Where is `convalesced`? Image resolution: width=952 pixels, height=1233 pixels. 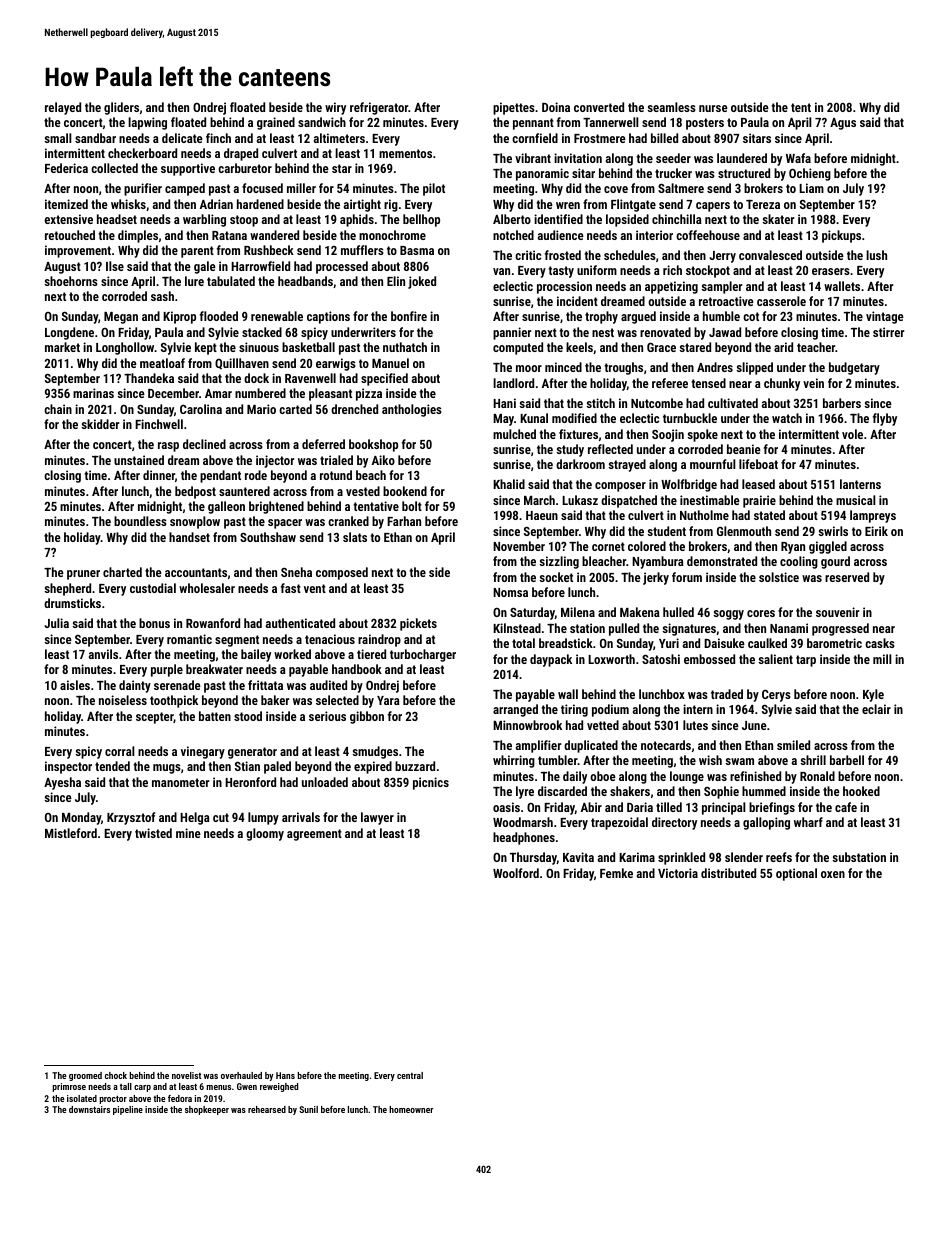
convalesced is located at coordinates (770, 255).
